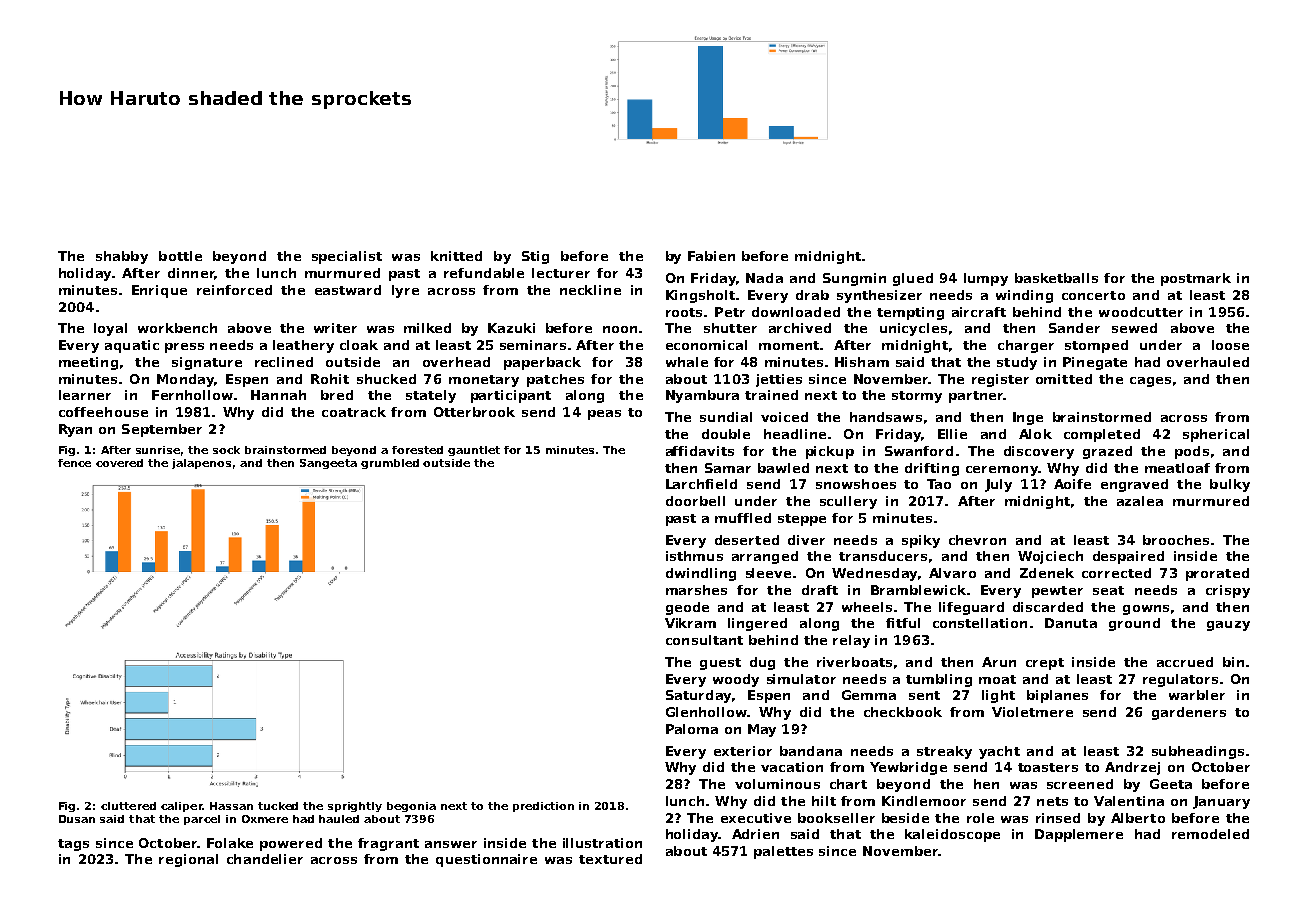 This page has height=924, width=1308. What do you see at coordinates (976, 397) in the page?
I see `partner` at bounding box center [976, 397].
